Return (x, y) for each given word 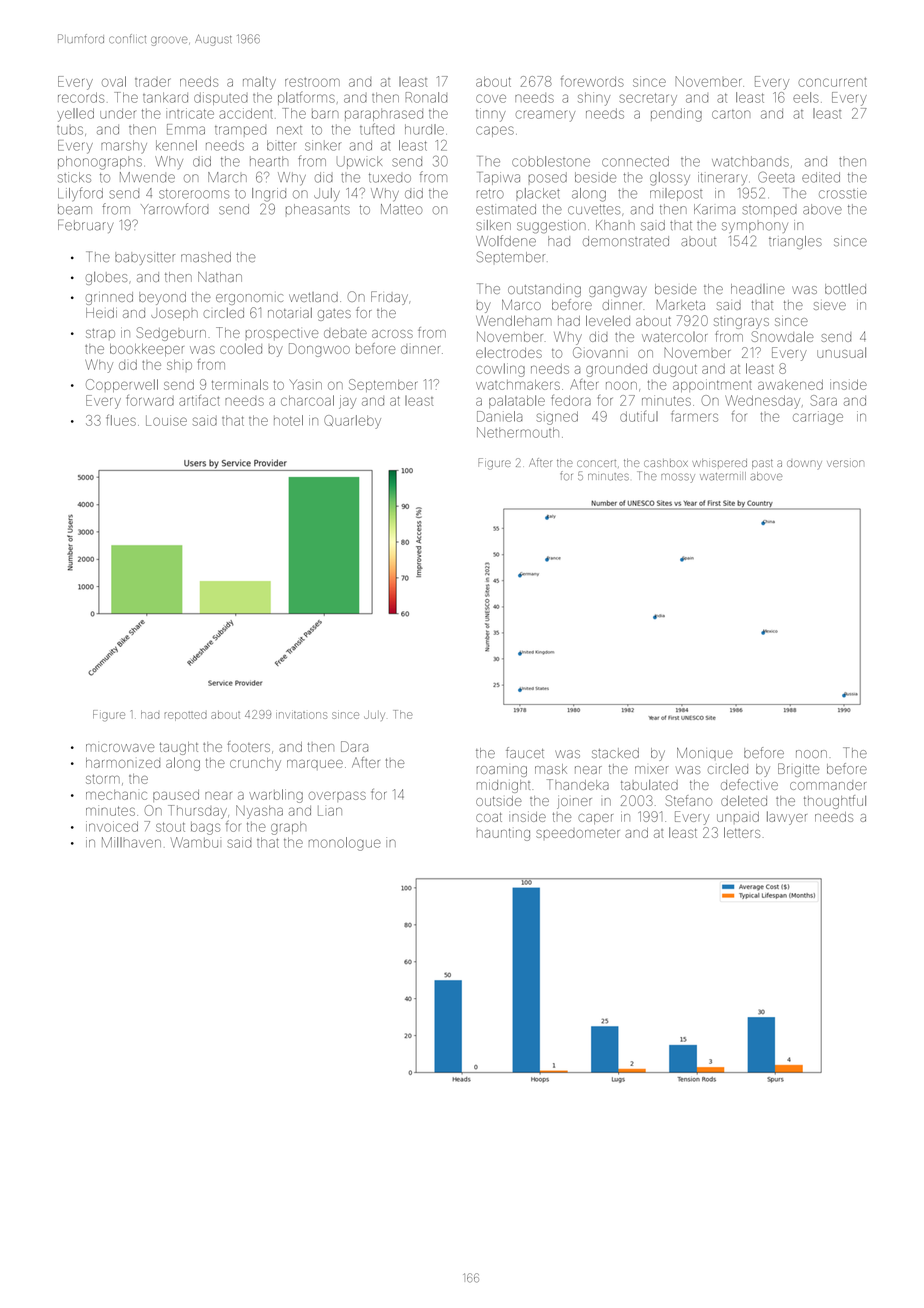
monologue (345, 844)
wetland (313, 297)
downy (804, 464)
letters (742, 832)
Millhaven (131, 842)
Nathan (220, 277)
